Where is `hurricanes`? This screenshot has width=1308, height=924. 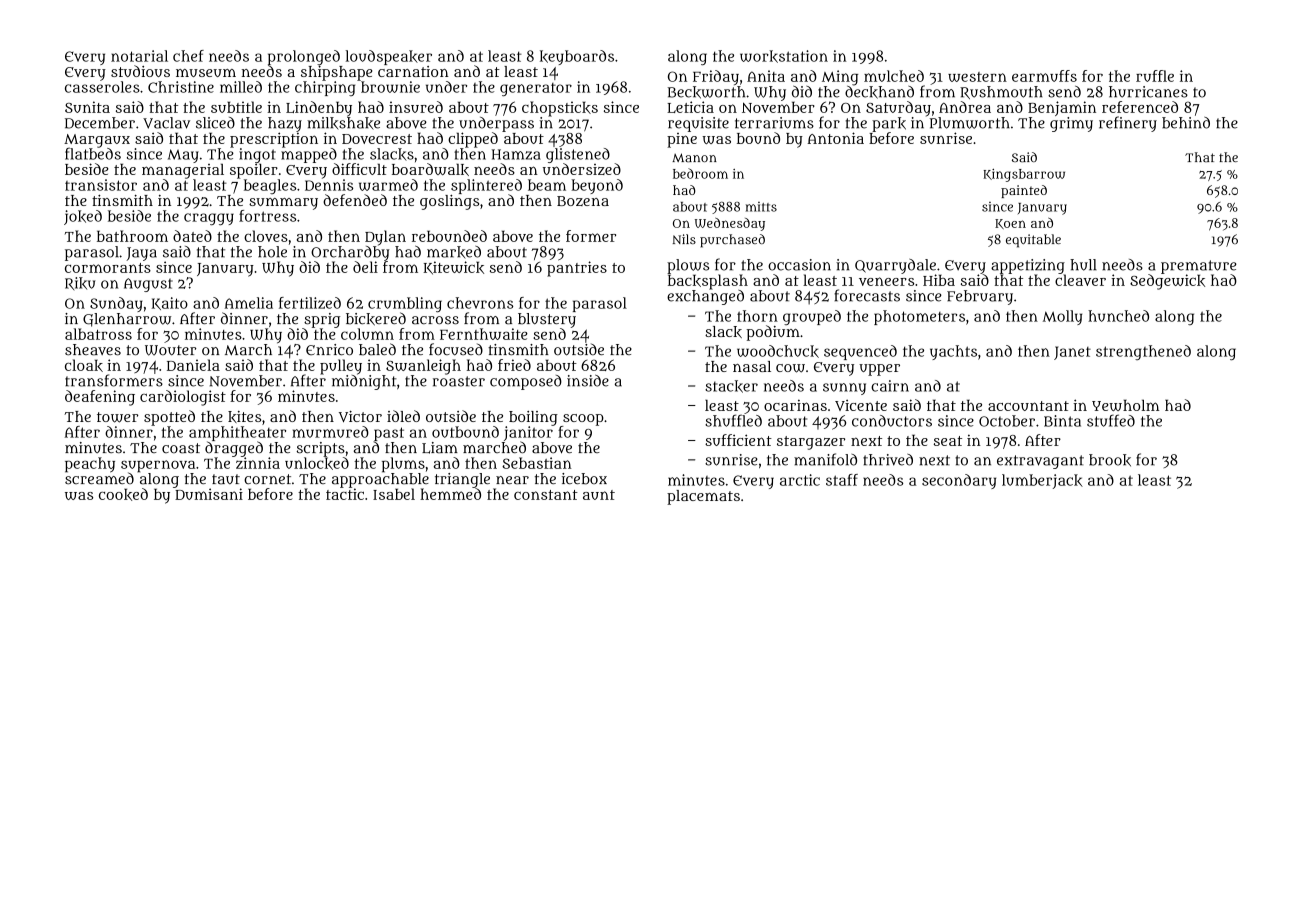
hurricanes is located at coordinates (1148, 92).
